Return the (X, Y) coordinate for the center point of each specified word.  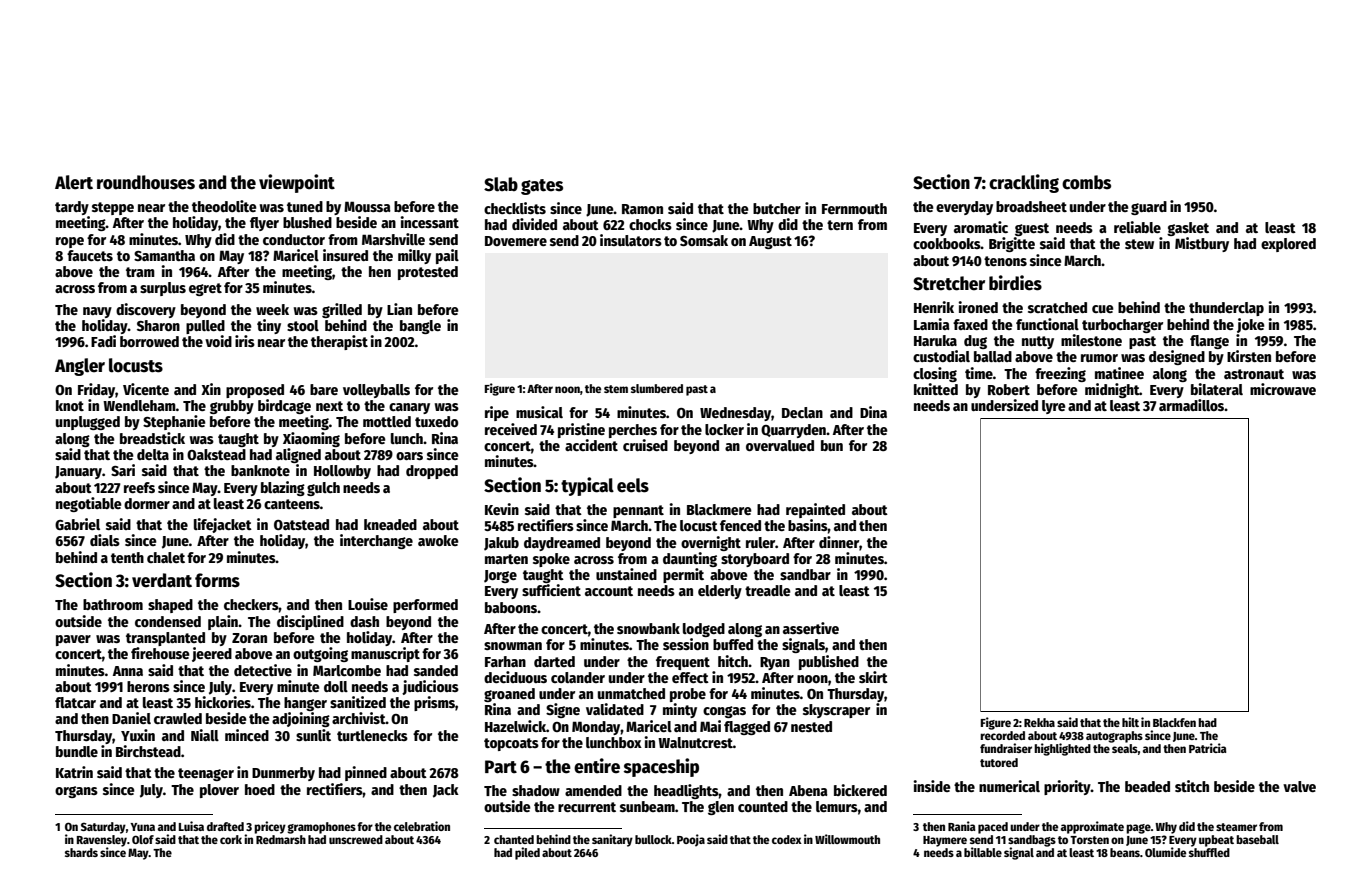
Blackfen (1174, 722)
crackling (1024, 183)
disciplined (310, 622)
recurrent (587, 807)
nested (811, 726)
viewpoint (297, 183)
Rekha (1039, 722)
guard (1149, 208)
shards (81, 852)
